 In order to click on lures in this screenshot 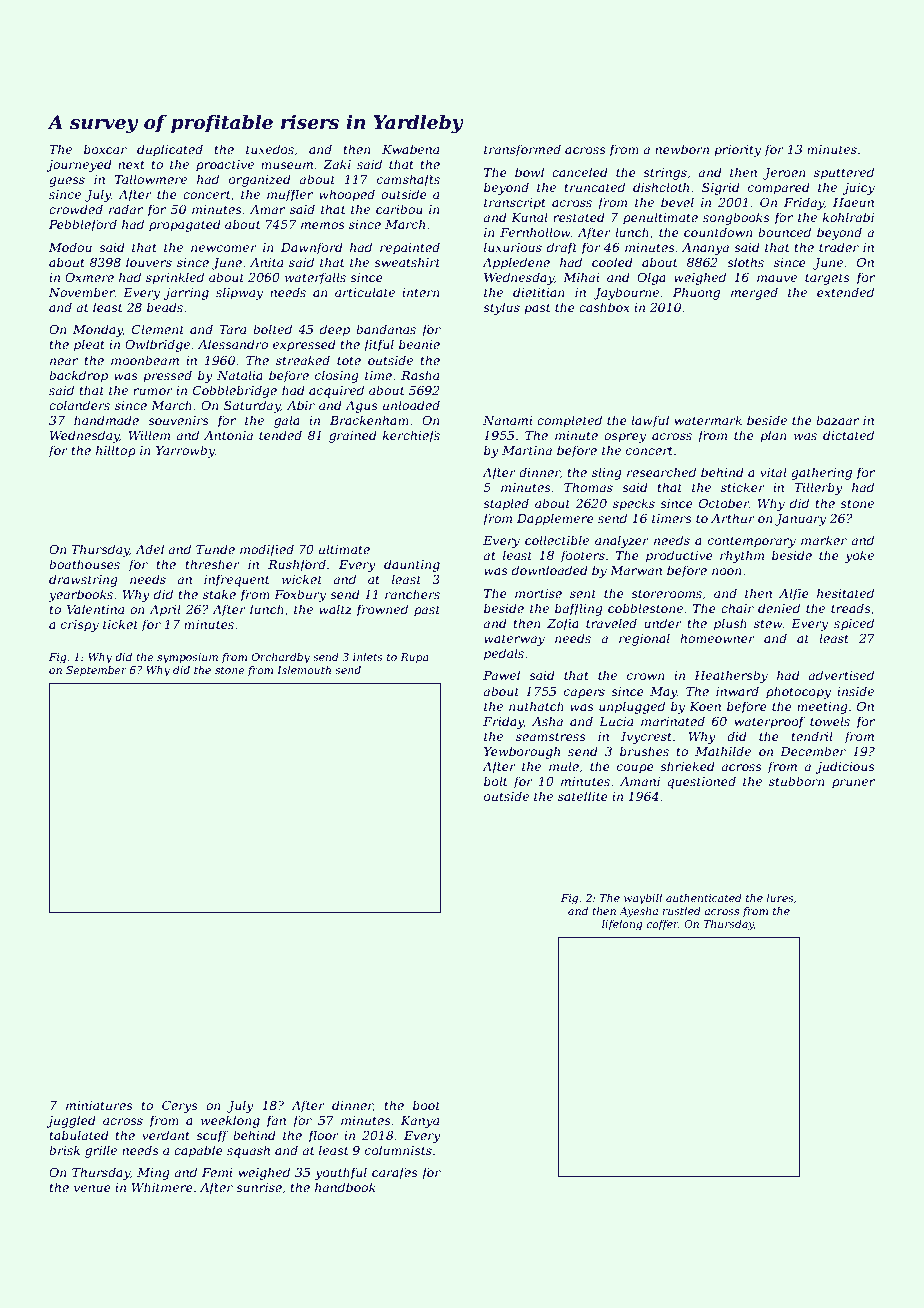, I will do `click(780, 898)`.
